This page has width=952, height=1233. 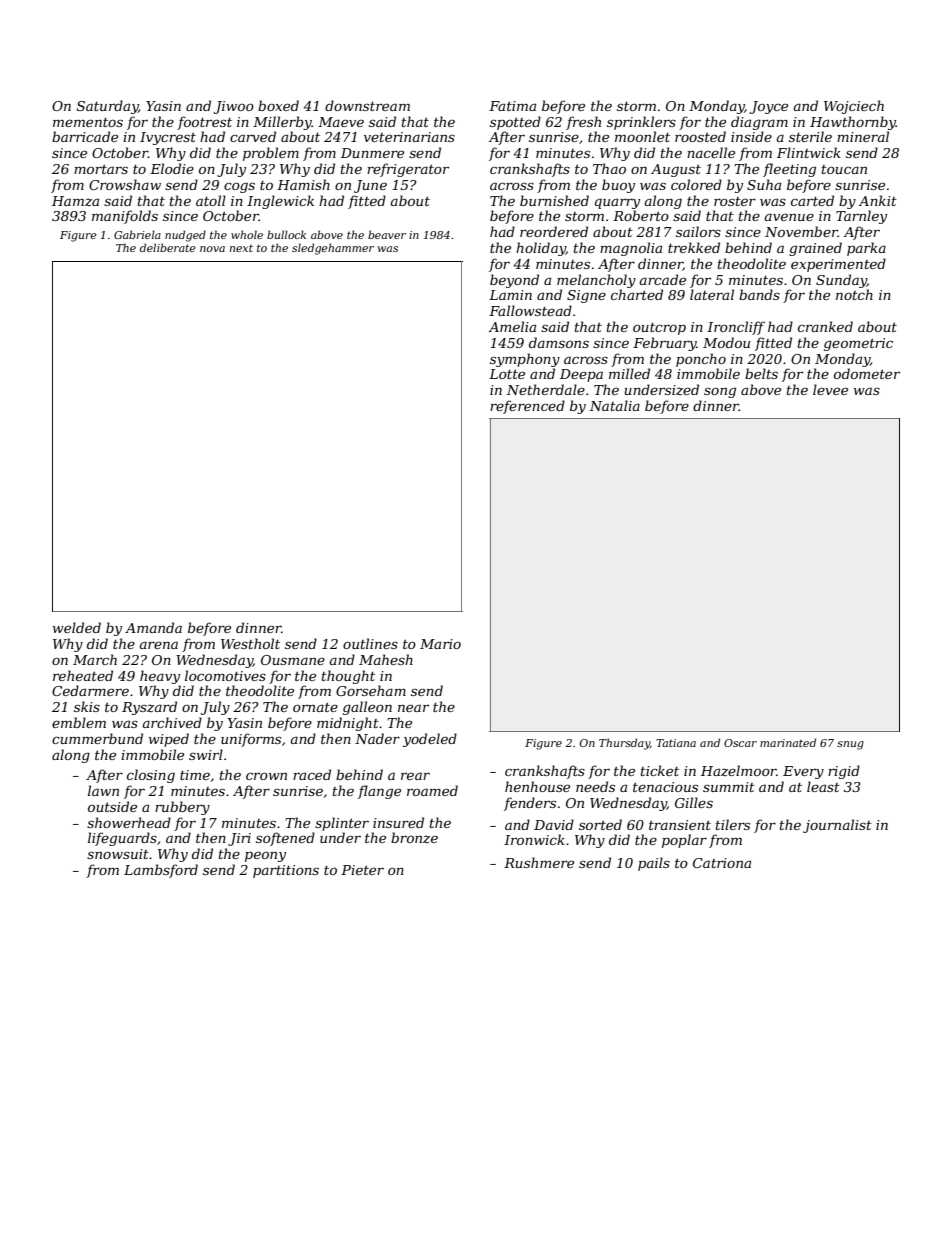 I want to click on levee, so click(x=830, y=389).
